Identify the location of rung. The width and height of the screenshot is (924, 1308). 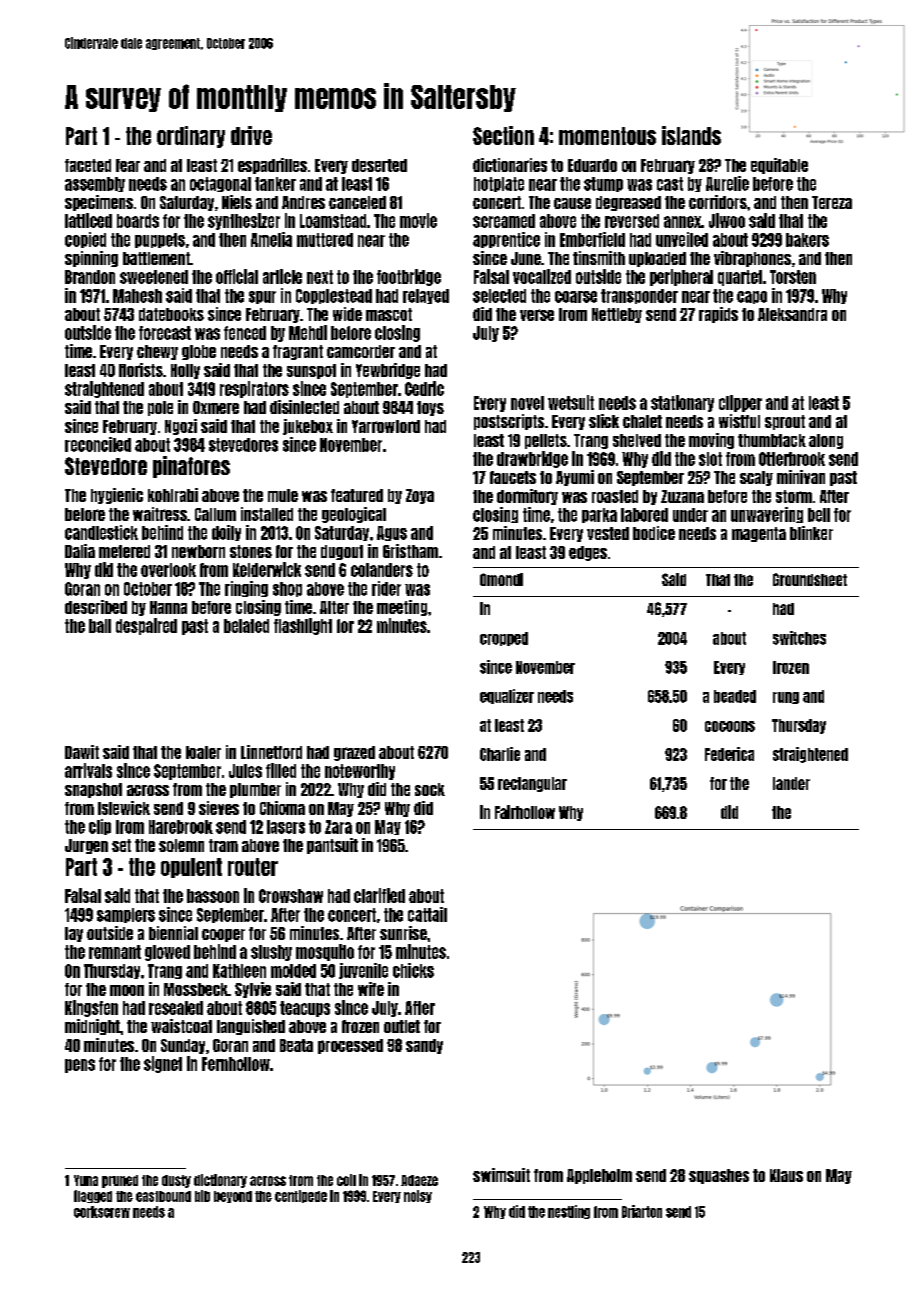
(786, 698).
